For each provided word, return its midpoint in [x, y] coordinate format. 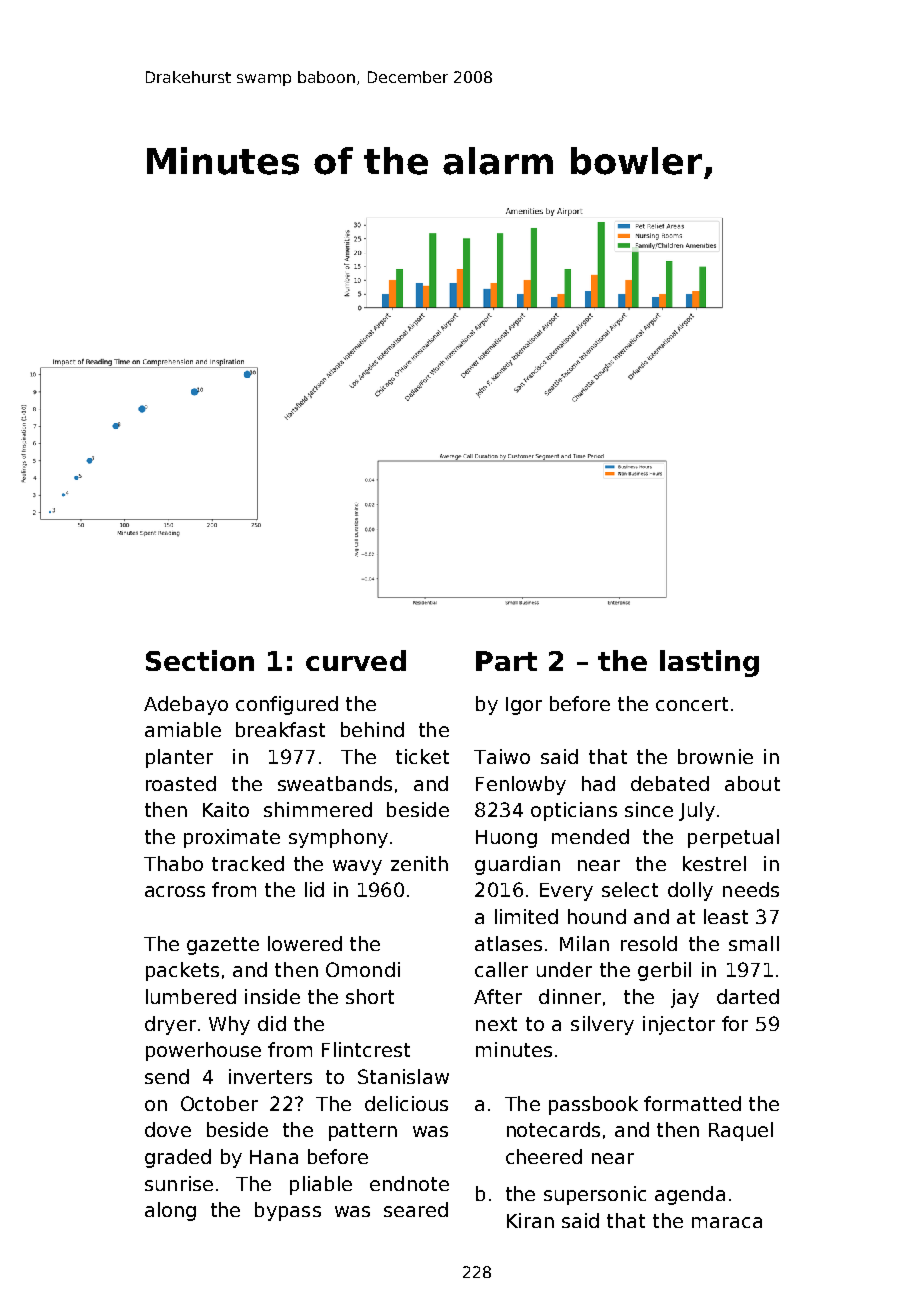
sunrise [179, 1183]
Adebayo [186, 705]
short [370, 996]
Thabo [173, 863]
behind [372, 729]
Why [229, 1025]
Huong [506, 839]
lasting [709, 663]
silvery [602, 1025]
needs [751, 889]
